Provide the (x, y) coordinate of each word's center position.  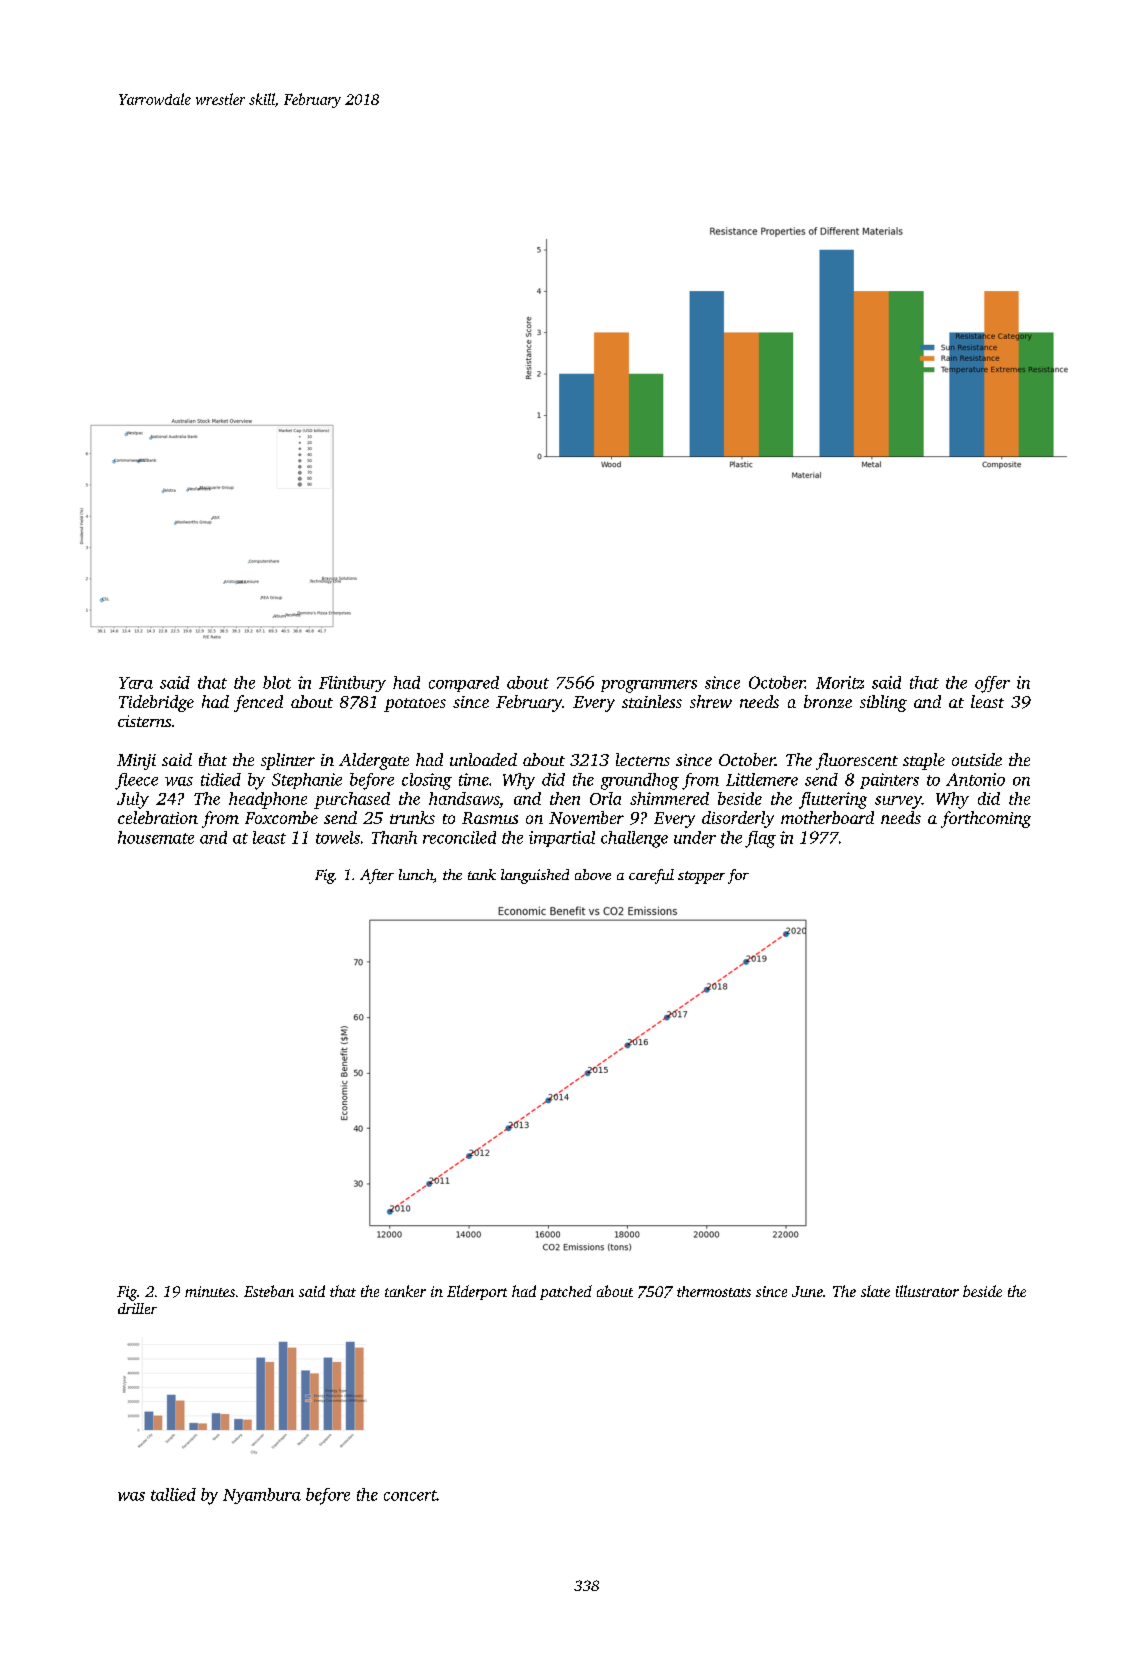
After (377, 876)
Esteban (269, 1291)
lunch (416, 874)
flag (760, 839)
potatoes (415, 705)
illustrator (927, 1291)
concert (410, 1495)
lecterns (643, 759)
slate (875, 1291)
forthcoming (986, 819)
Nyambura (262, 1496)
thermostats (714, 1291)
